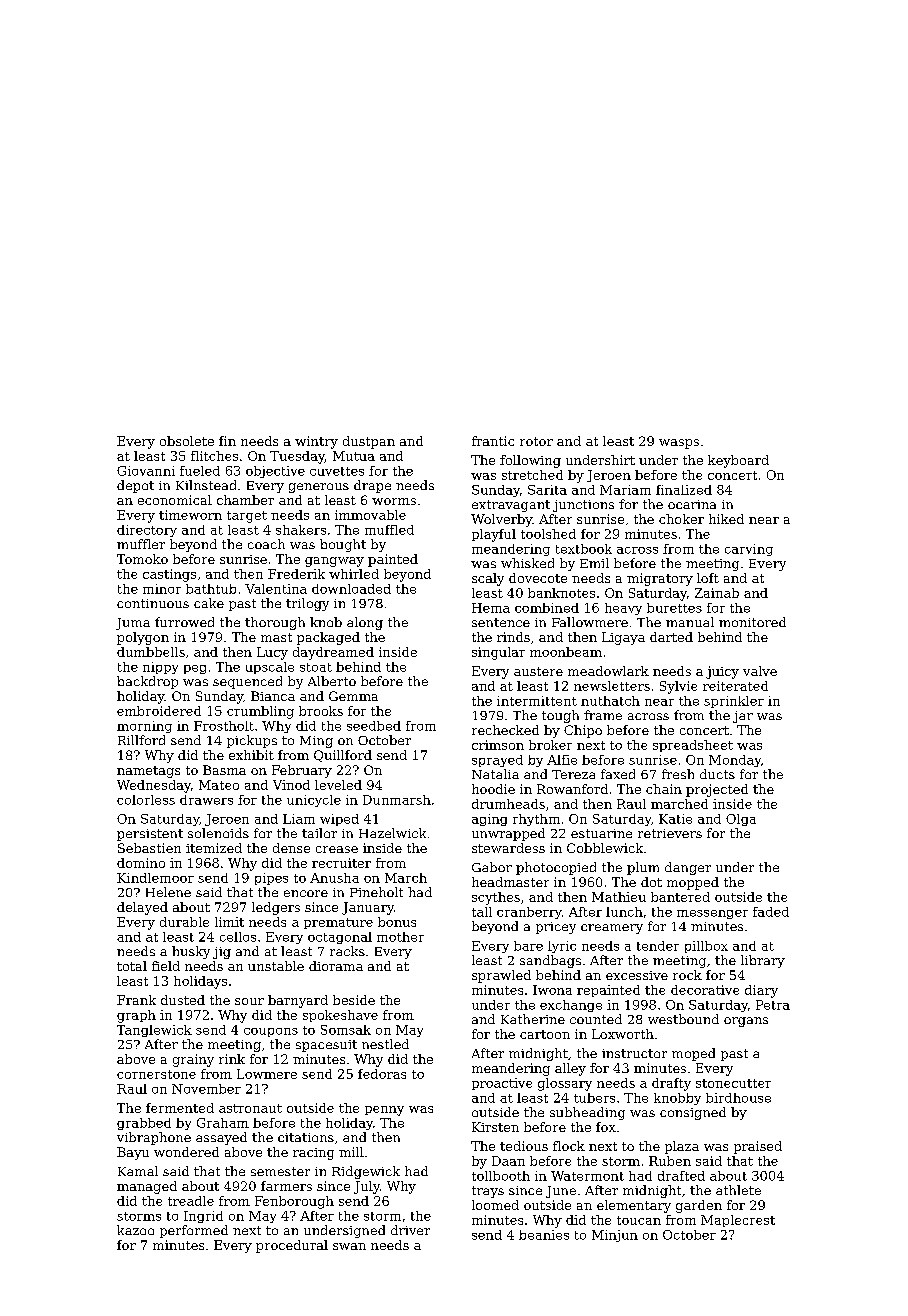 This screenshot has width=908, height=1316. I want to click on Daan, so click(508, 1161).
